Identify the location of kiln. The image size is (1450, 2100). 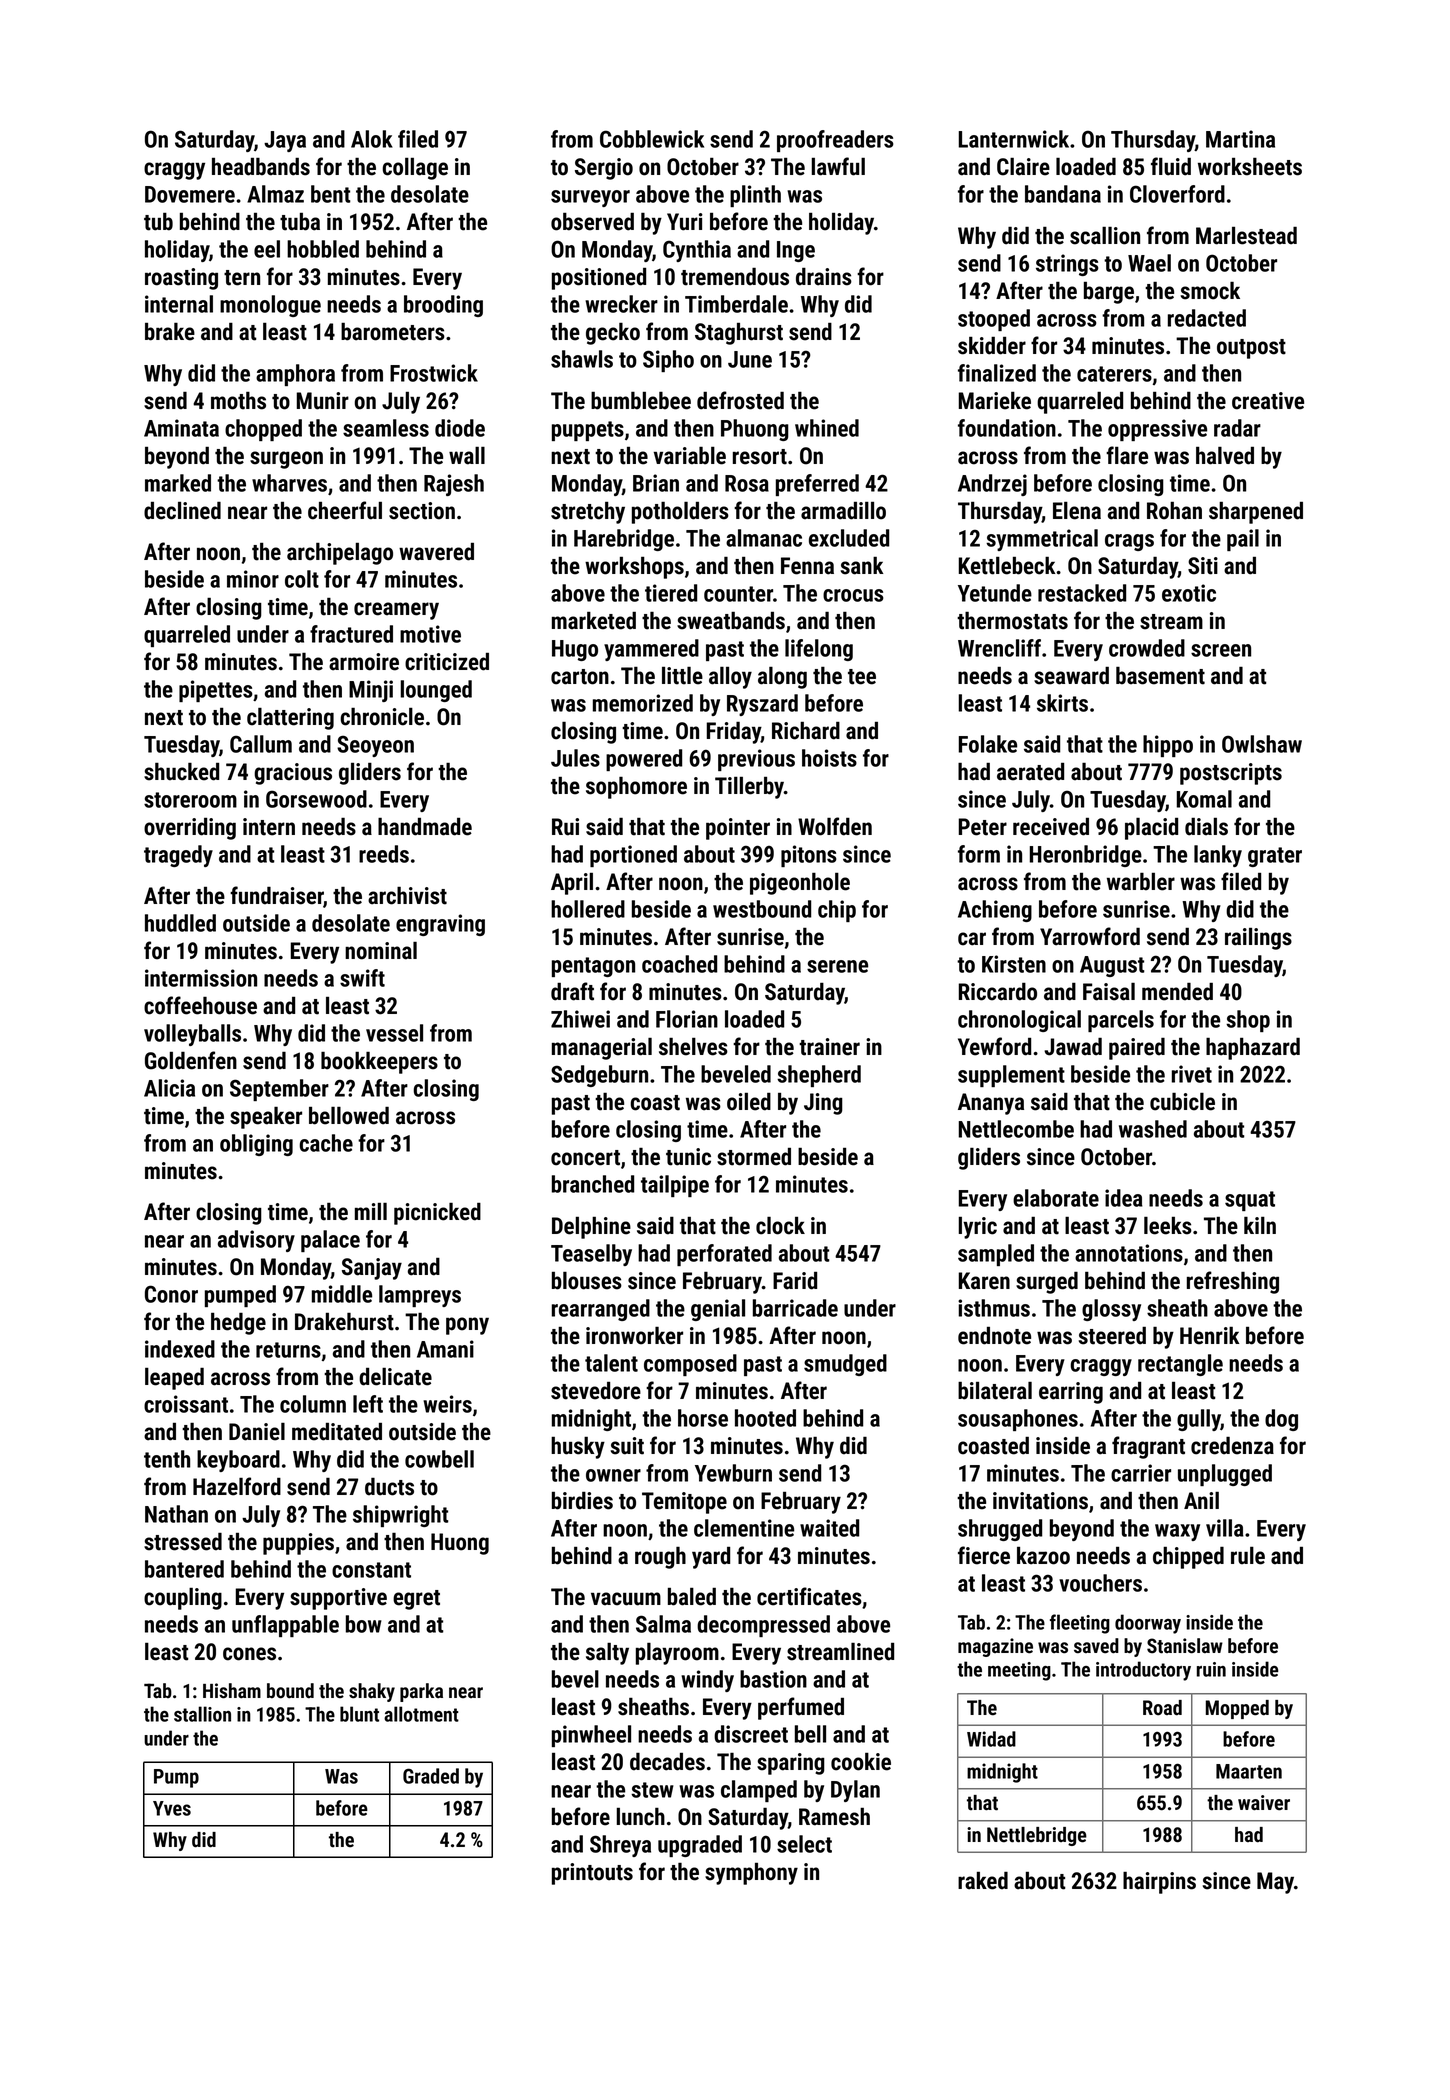
(1260, 1225).
